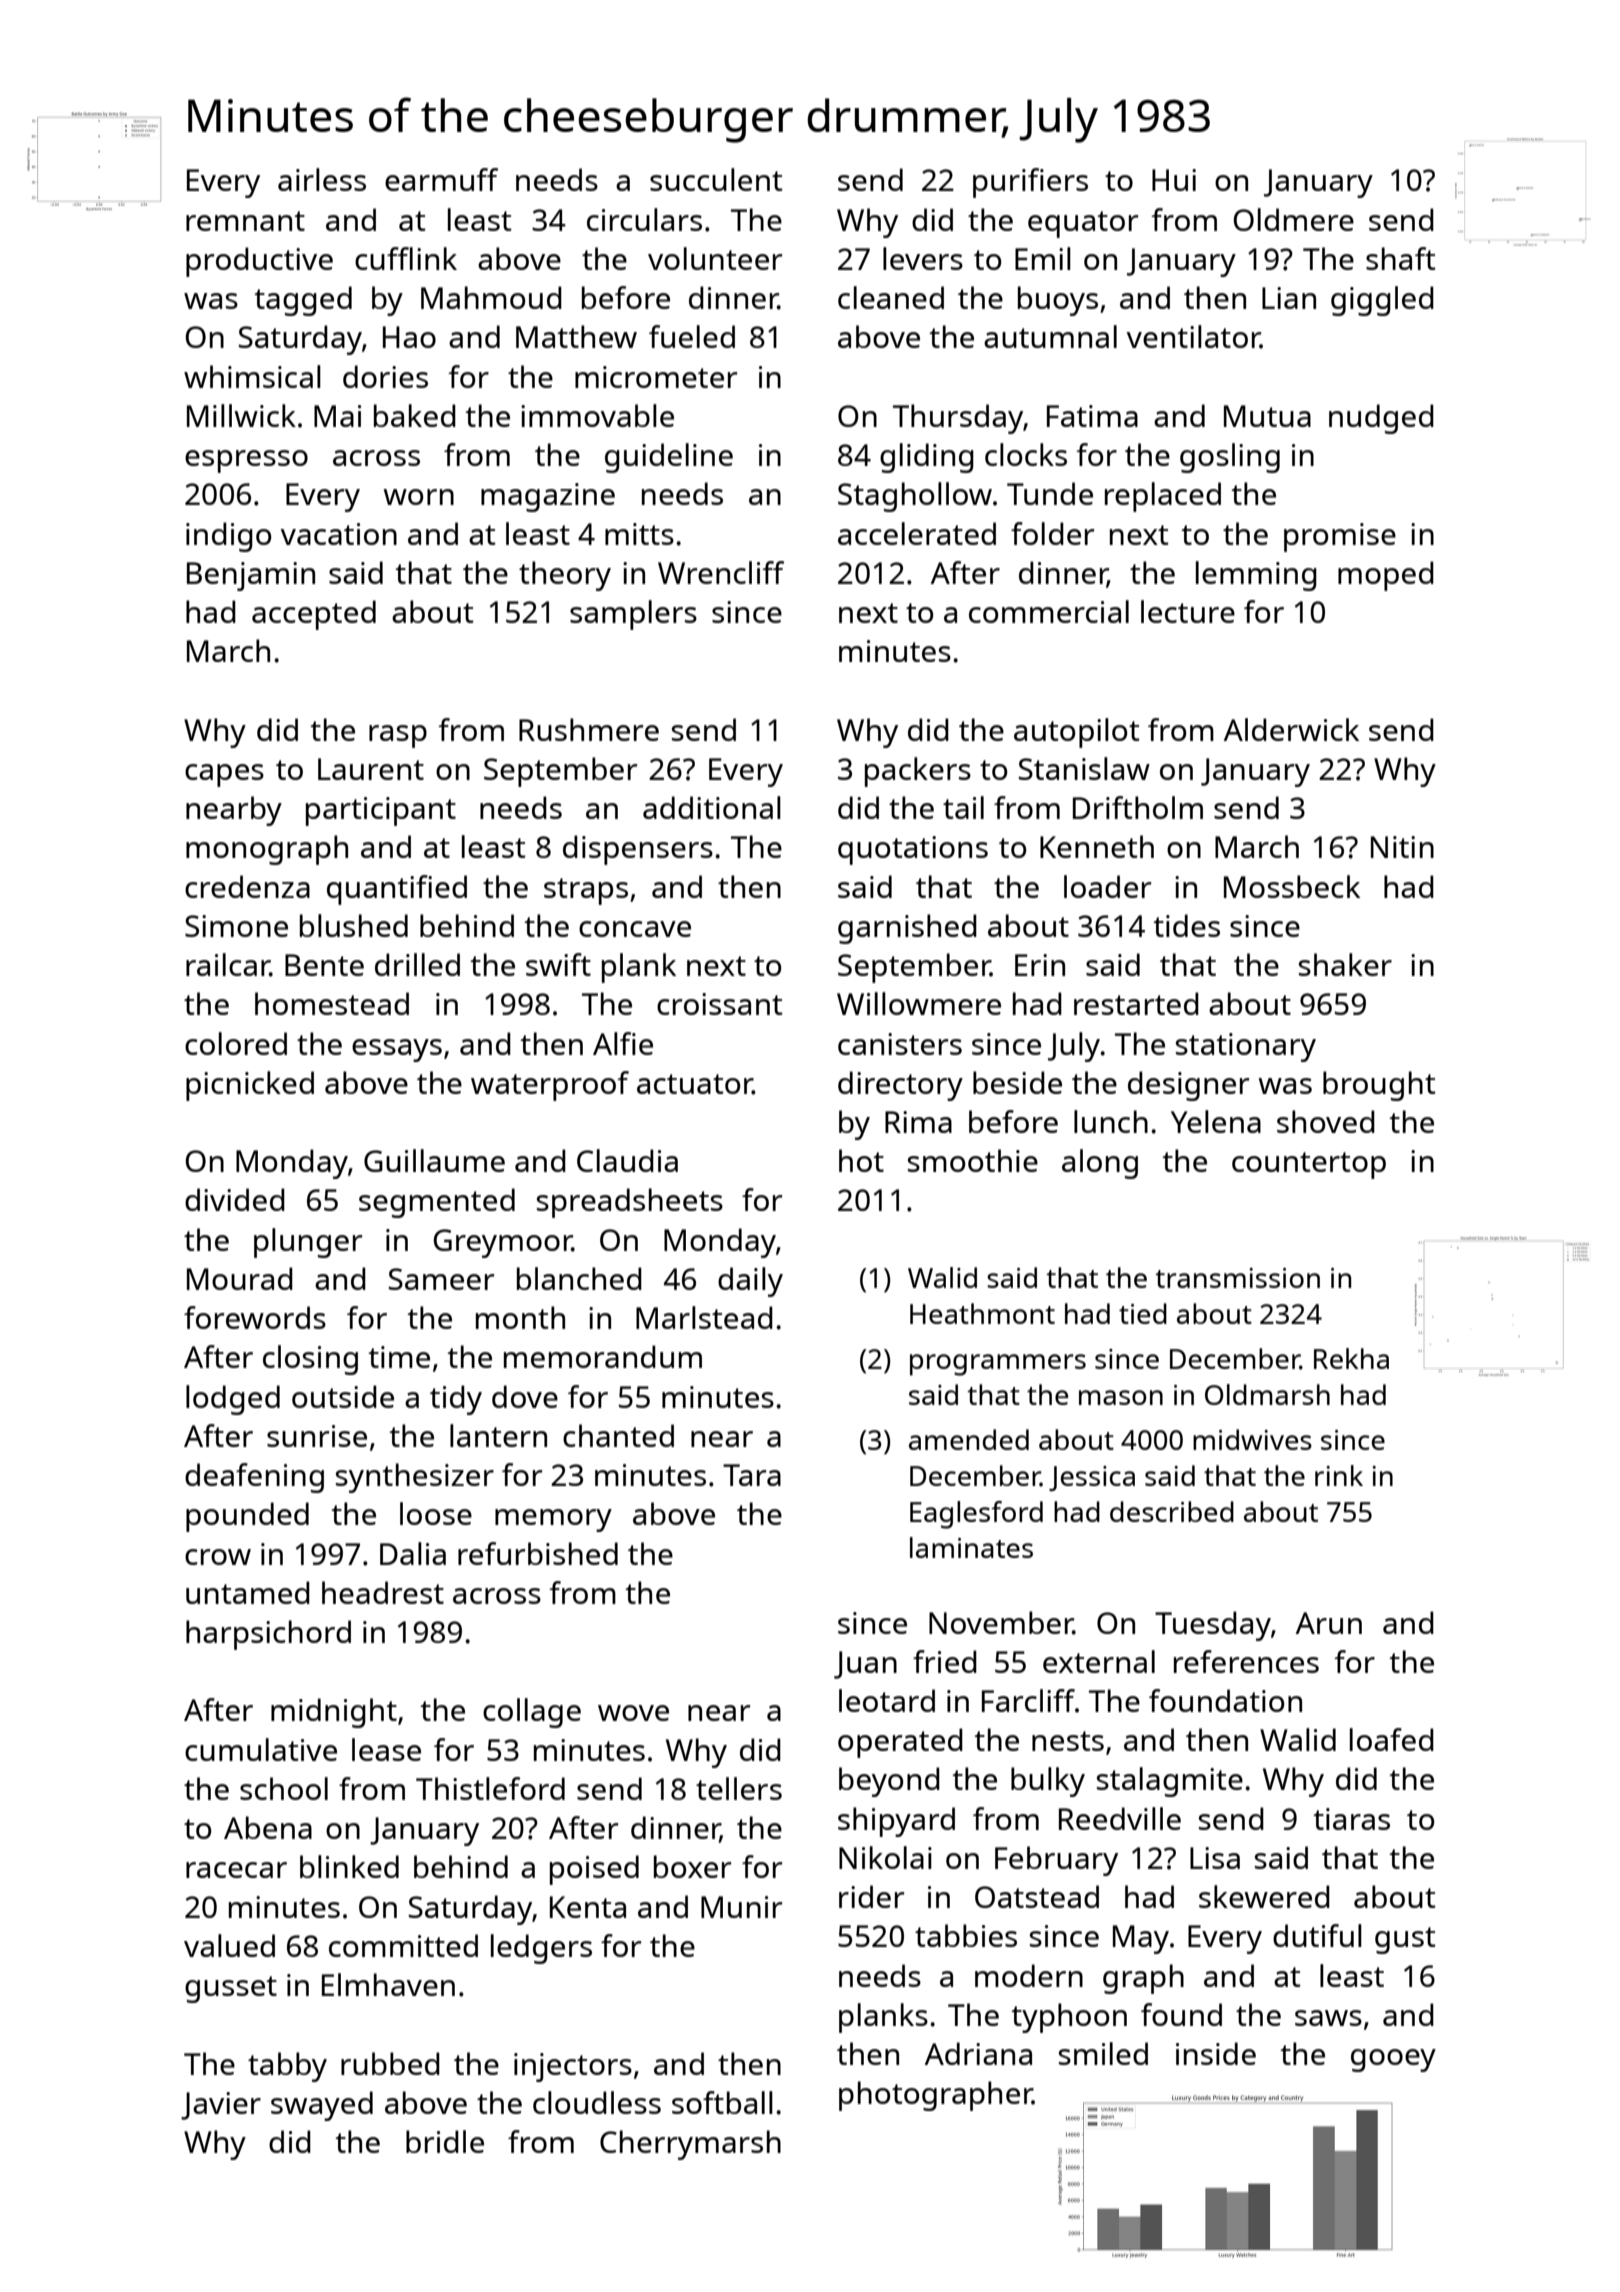 The height and width of the screenshot is (2292, 1620). I want to click on succulent, so click(716, 179).
